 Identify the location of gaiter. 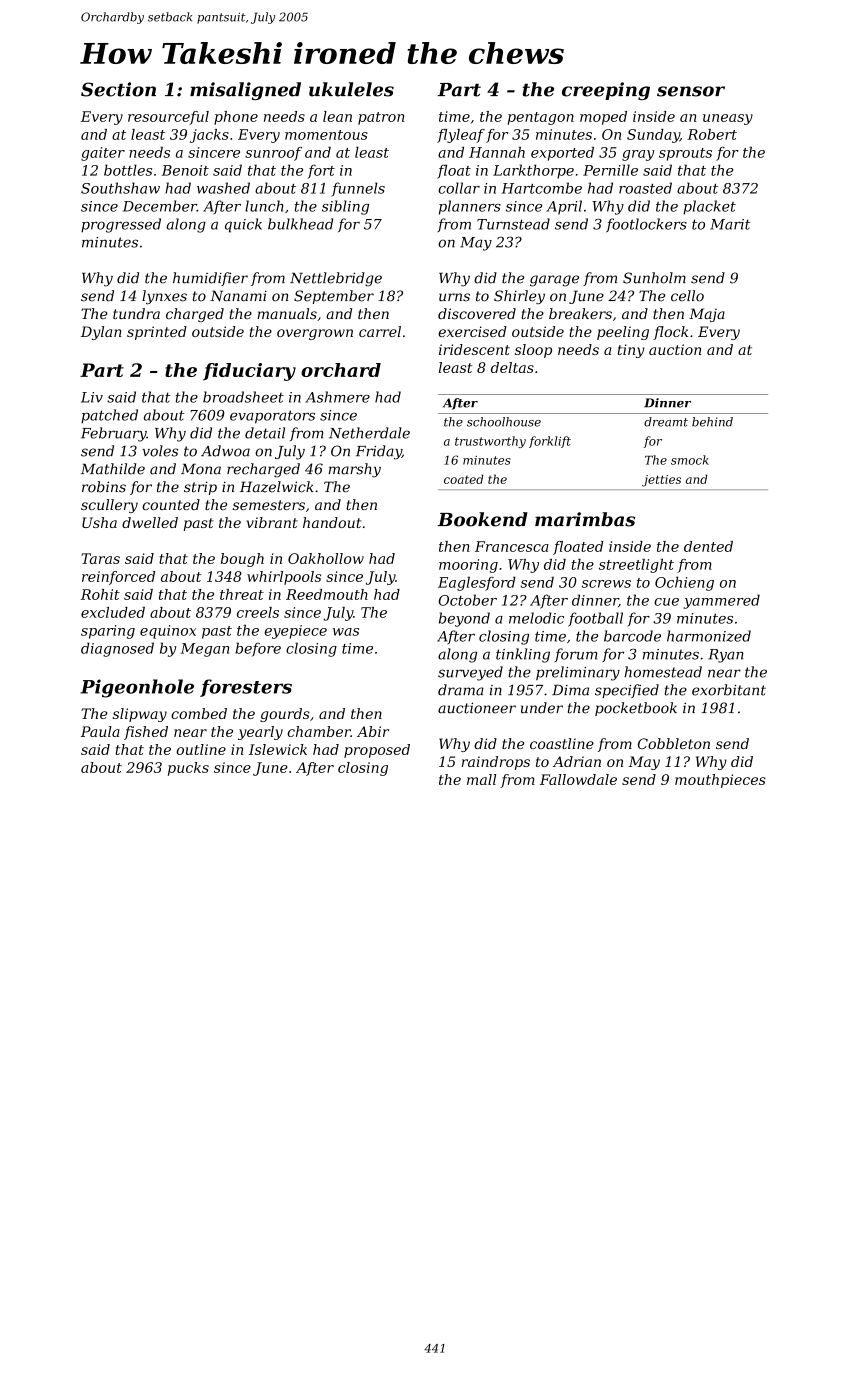
(103, 154).
